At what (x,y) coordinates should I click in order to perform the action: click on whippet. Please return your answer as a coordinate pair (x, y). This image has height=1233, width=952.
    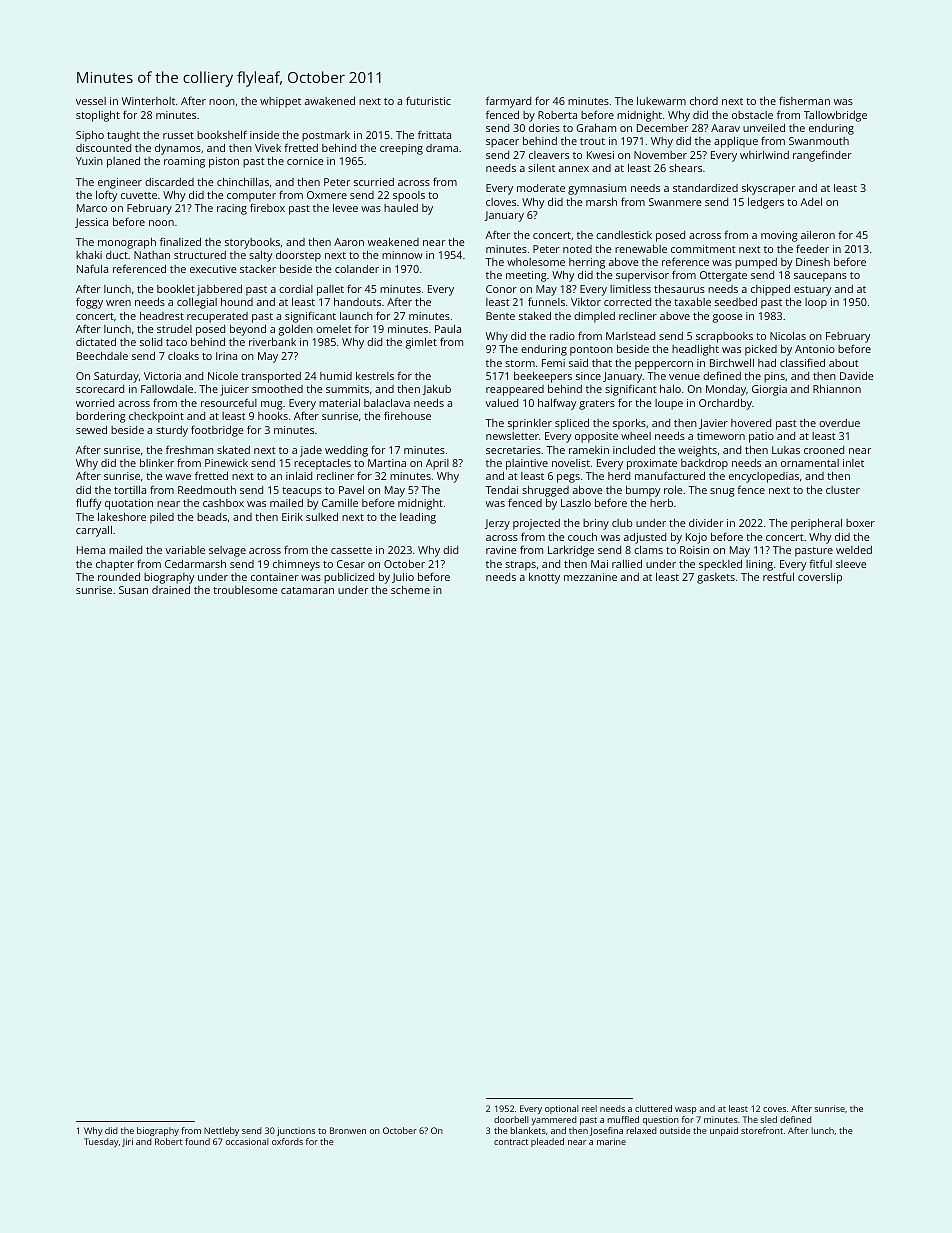
    Looking at the image, I should click on (280, 102).
